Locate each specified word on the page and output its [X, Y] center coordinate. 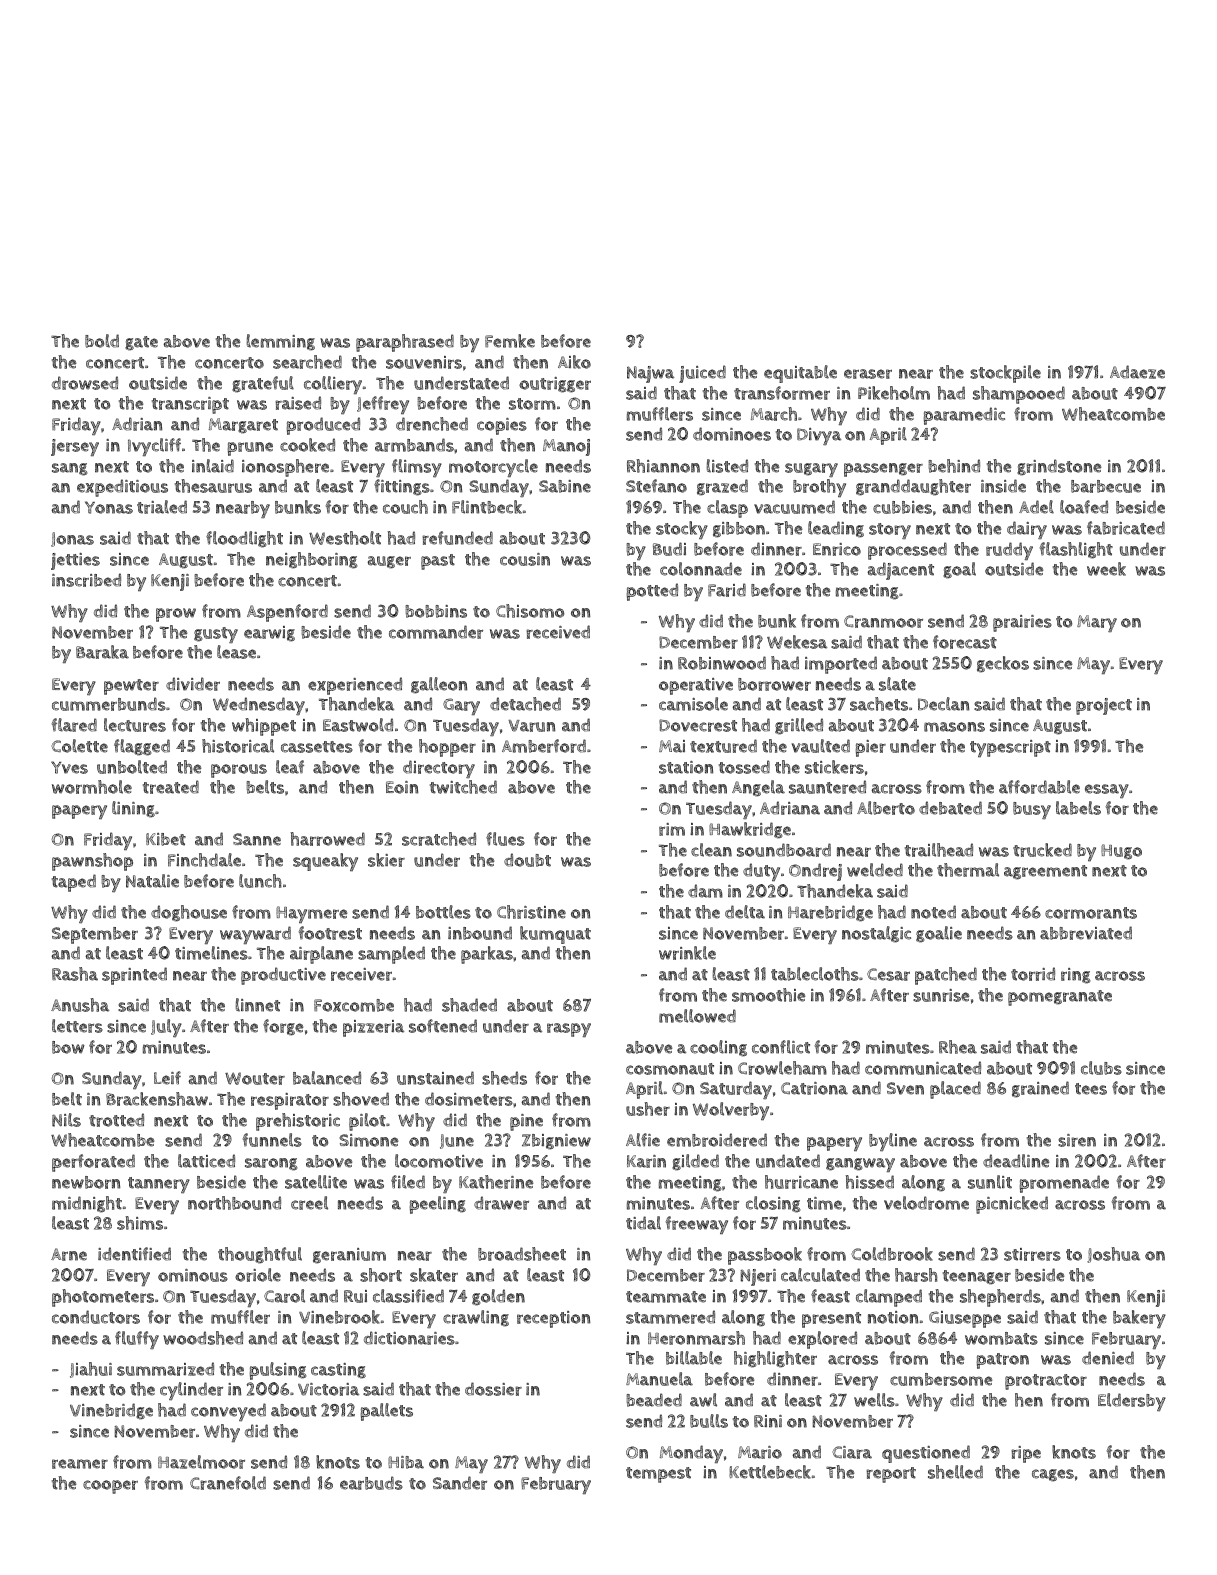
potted [652, 592]
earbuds [371, 1483]
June [457, 1141]
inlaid [213, 466]
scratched [439, 839]
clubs [1101, 1068]
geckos [1003, 664]
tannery [159, 1185]
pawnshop [92, 862]
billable [694, 1358]
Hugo [1121, 852]
